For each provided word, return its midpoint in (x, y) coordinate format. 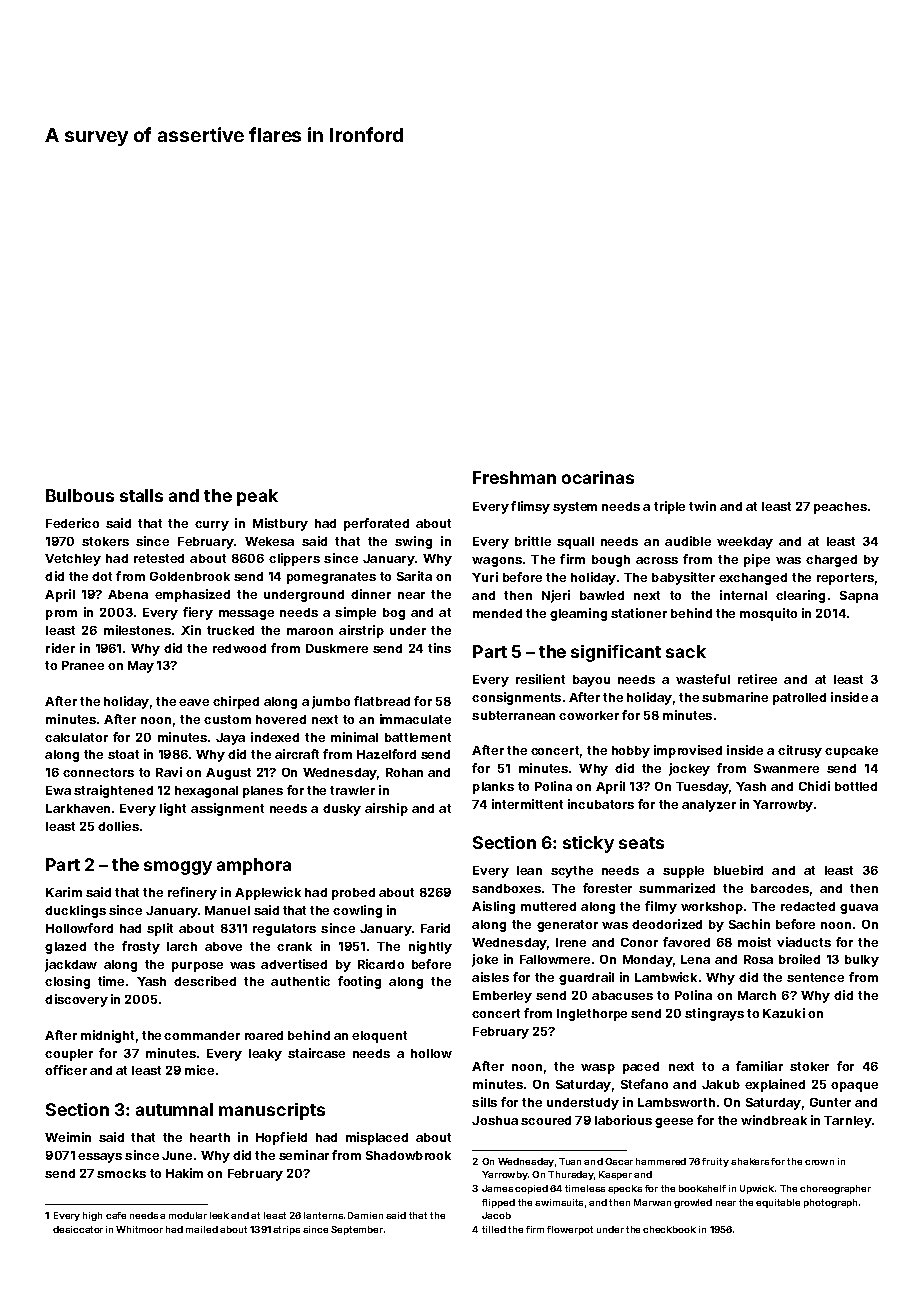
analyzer (709, 806)
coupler (69, 1055)
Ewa (58, 790)
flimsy (530, 507)
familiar (759, 1066)
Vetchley (73, 560)
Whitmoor (139, 1229)
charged (831, 561)
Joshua (495, 1120)
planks (493, 788)
